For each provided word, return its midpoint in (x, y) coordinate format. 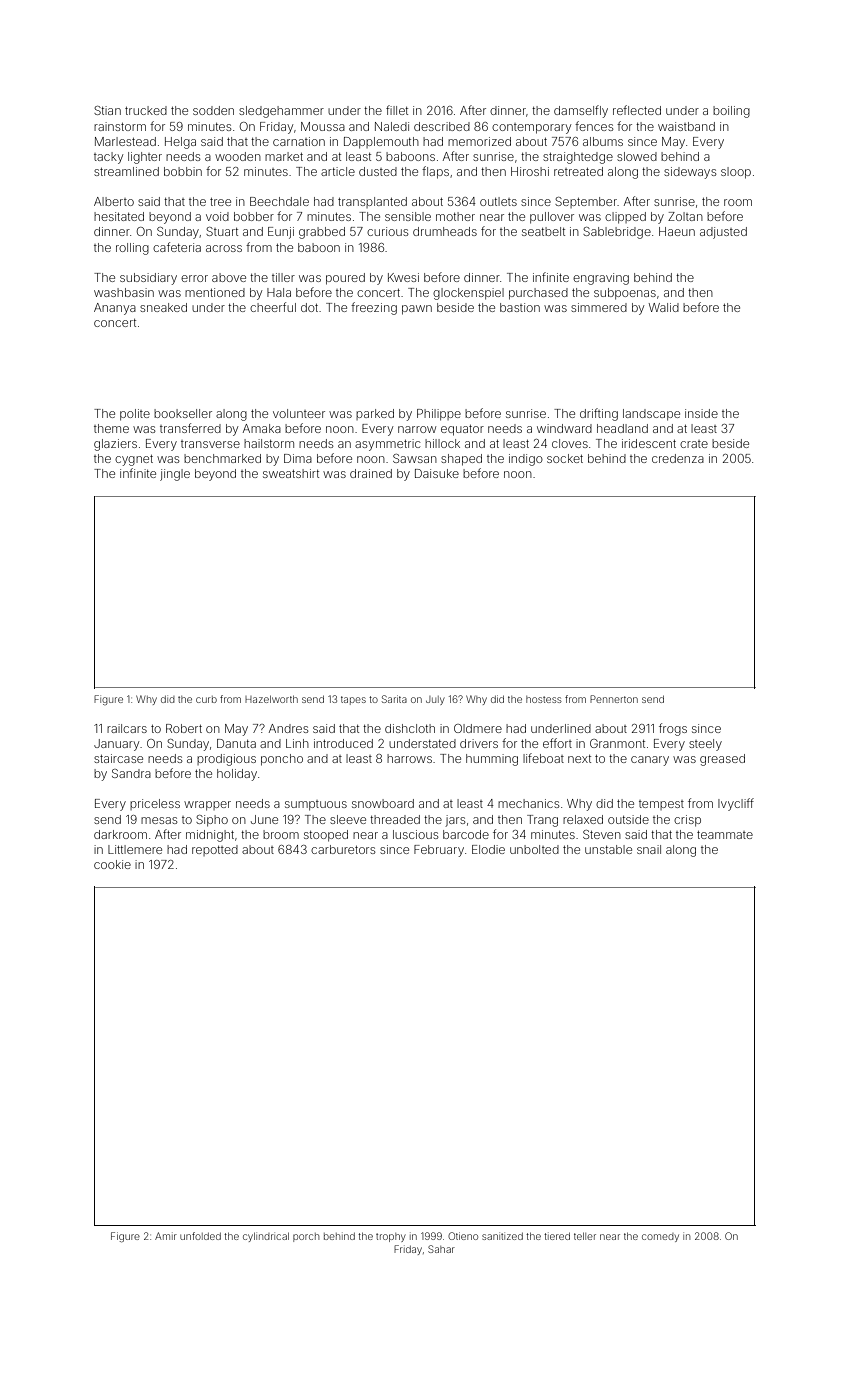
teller (585, 1236)
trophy (391, 1237)
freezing (374, 308)
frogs (673, 729)
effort (557, 743)
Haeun (677, 231)
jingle (175, 475)
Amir (166, 1236)
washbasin (124, 292)
